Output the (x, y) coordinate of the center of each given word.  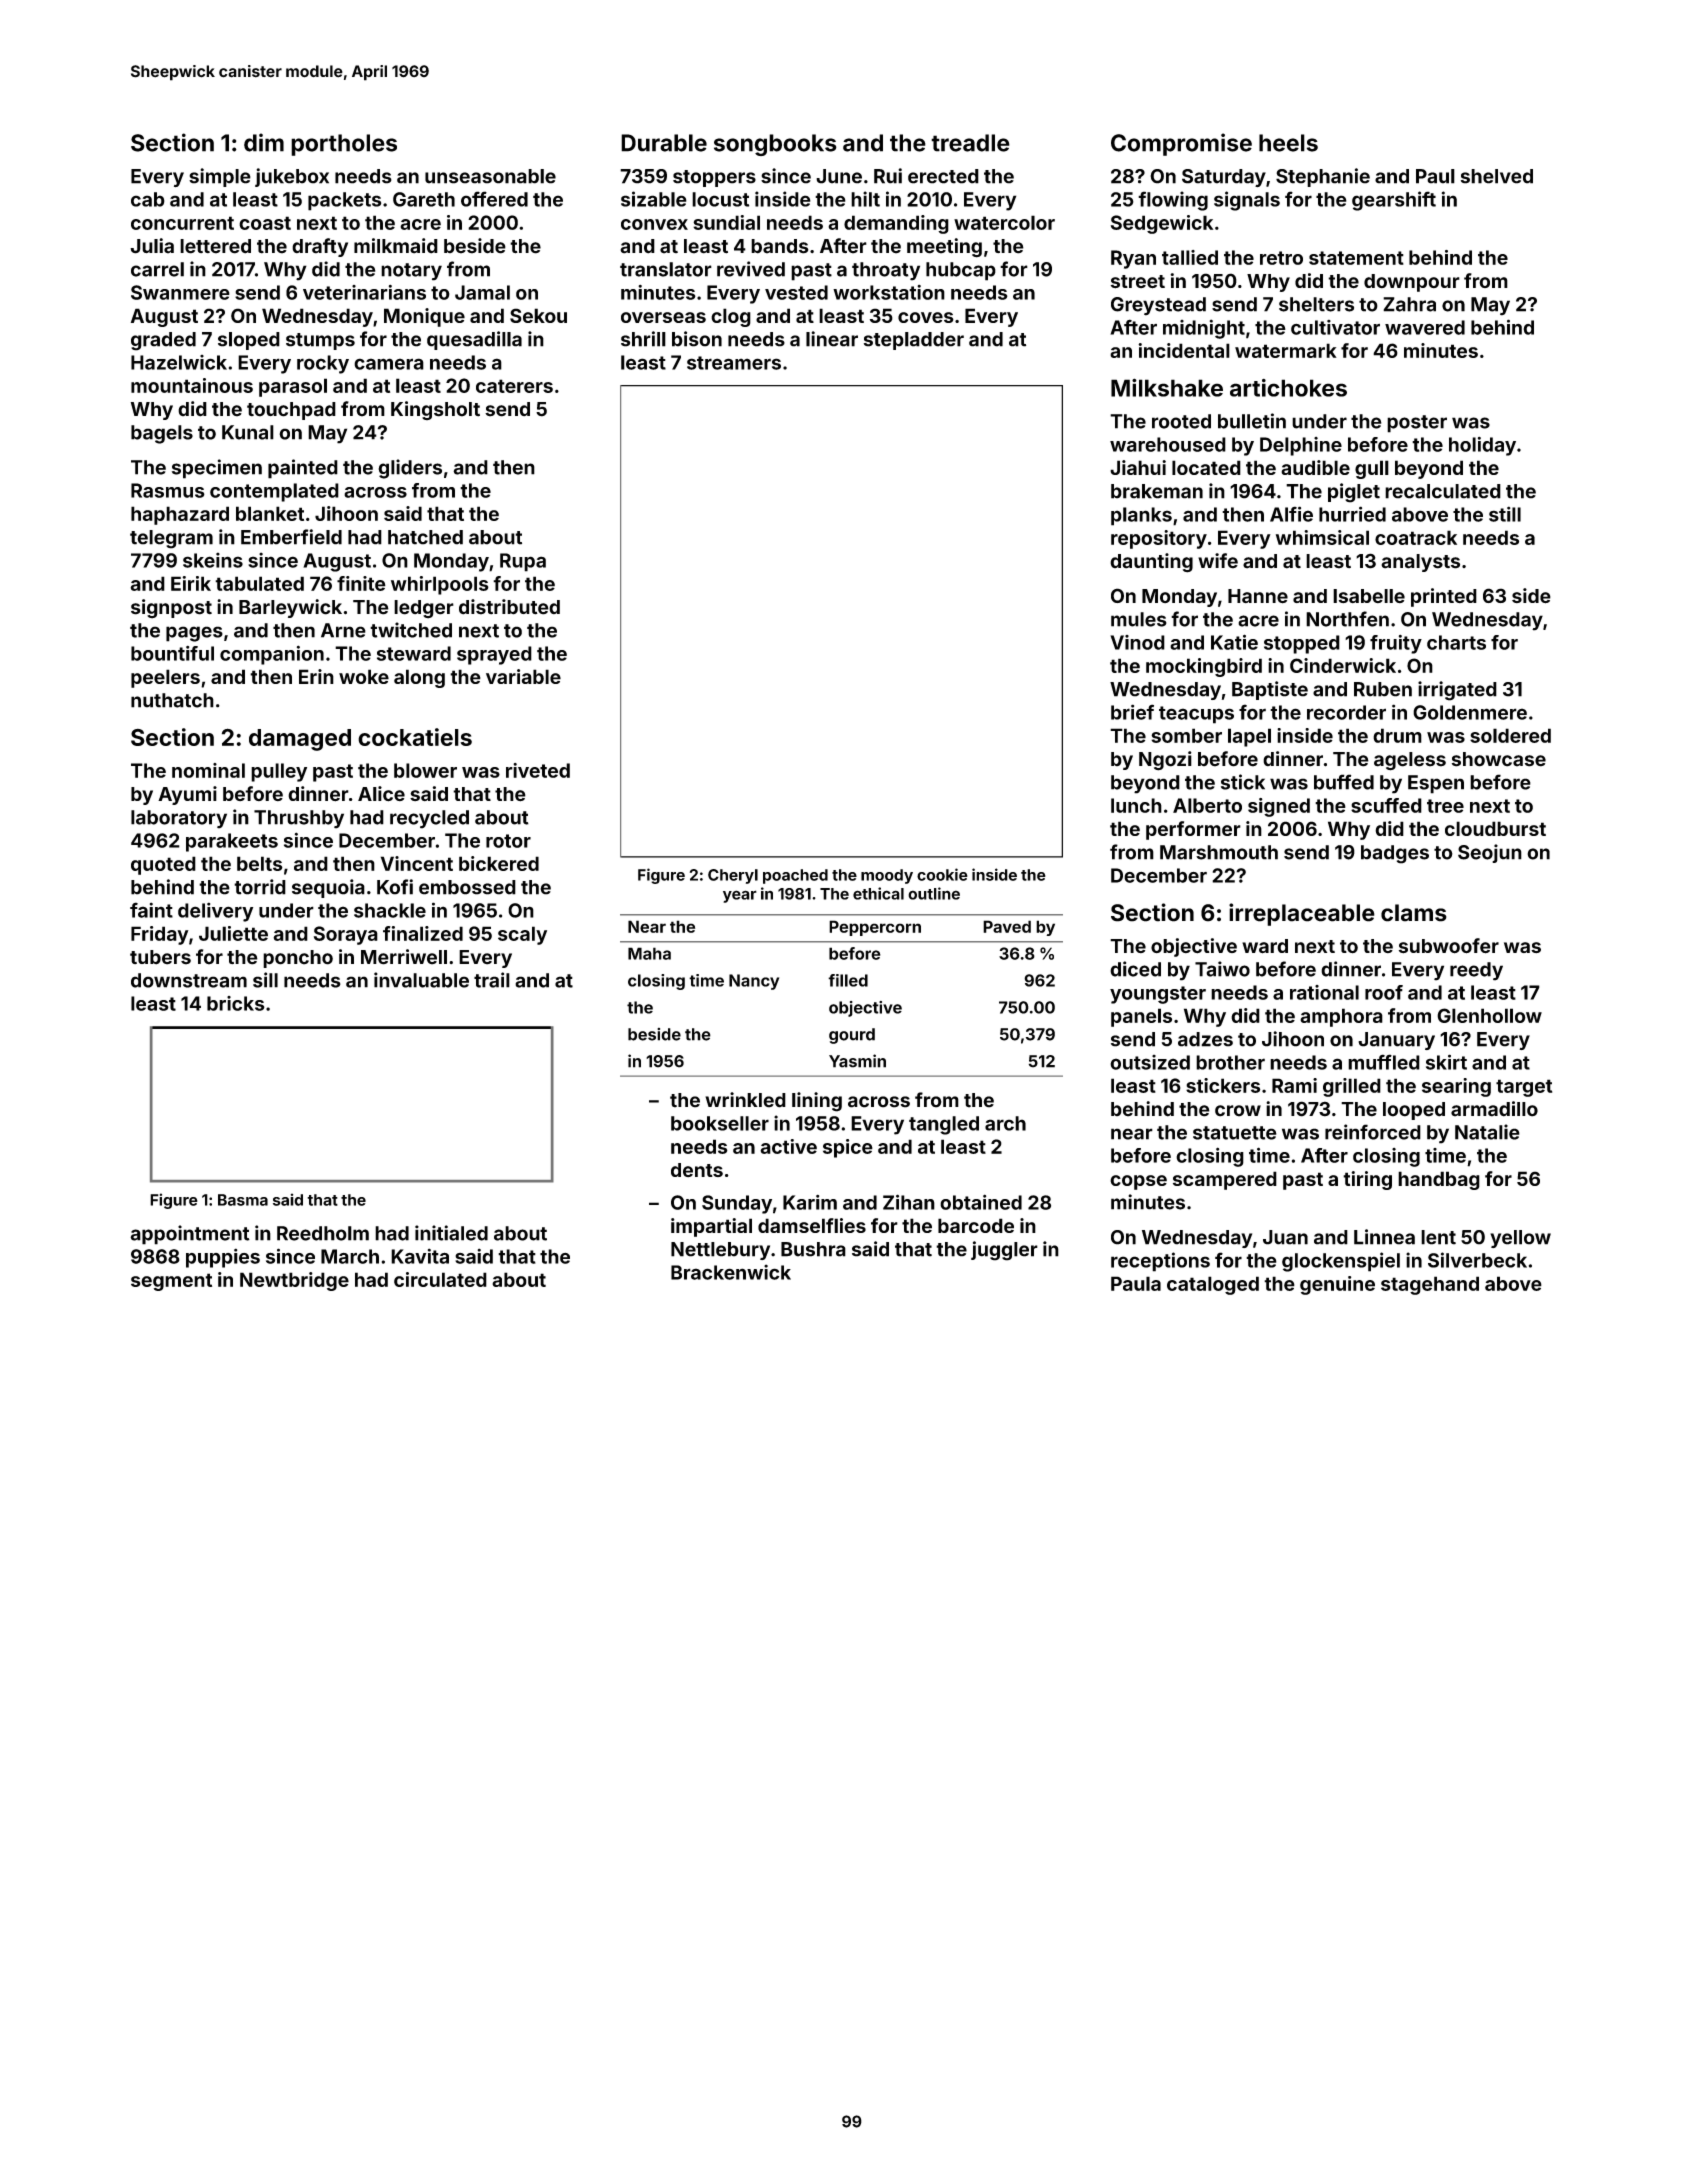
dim (264, 142)
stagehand (1430, 1285)
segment (171, 1282)
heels (1288, 143)
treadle (970, 143)
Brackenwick (731, 1272)
